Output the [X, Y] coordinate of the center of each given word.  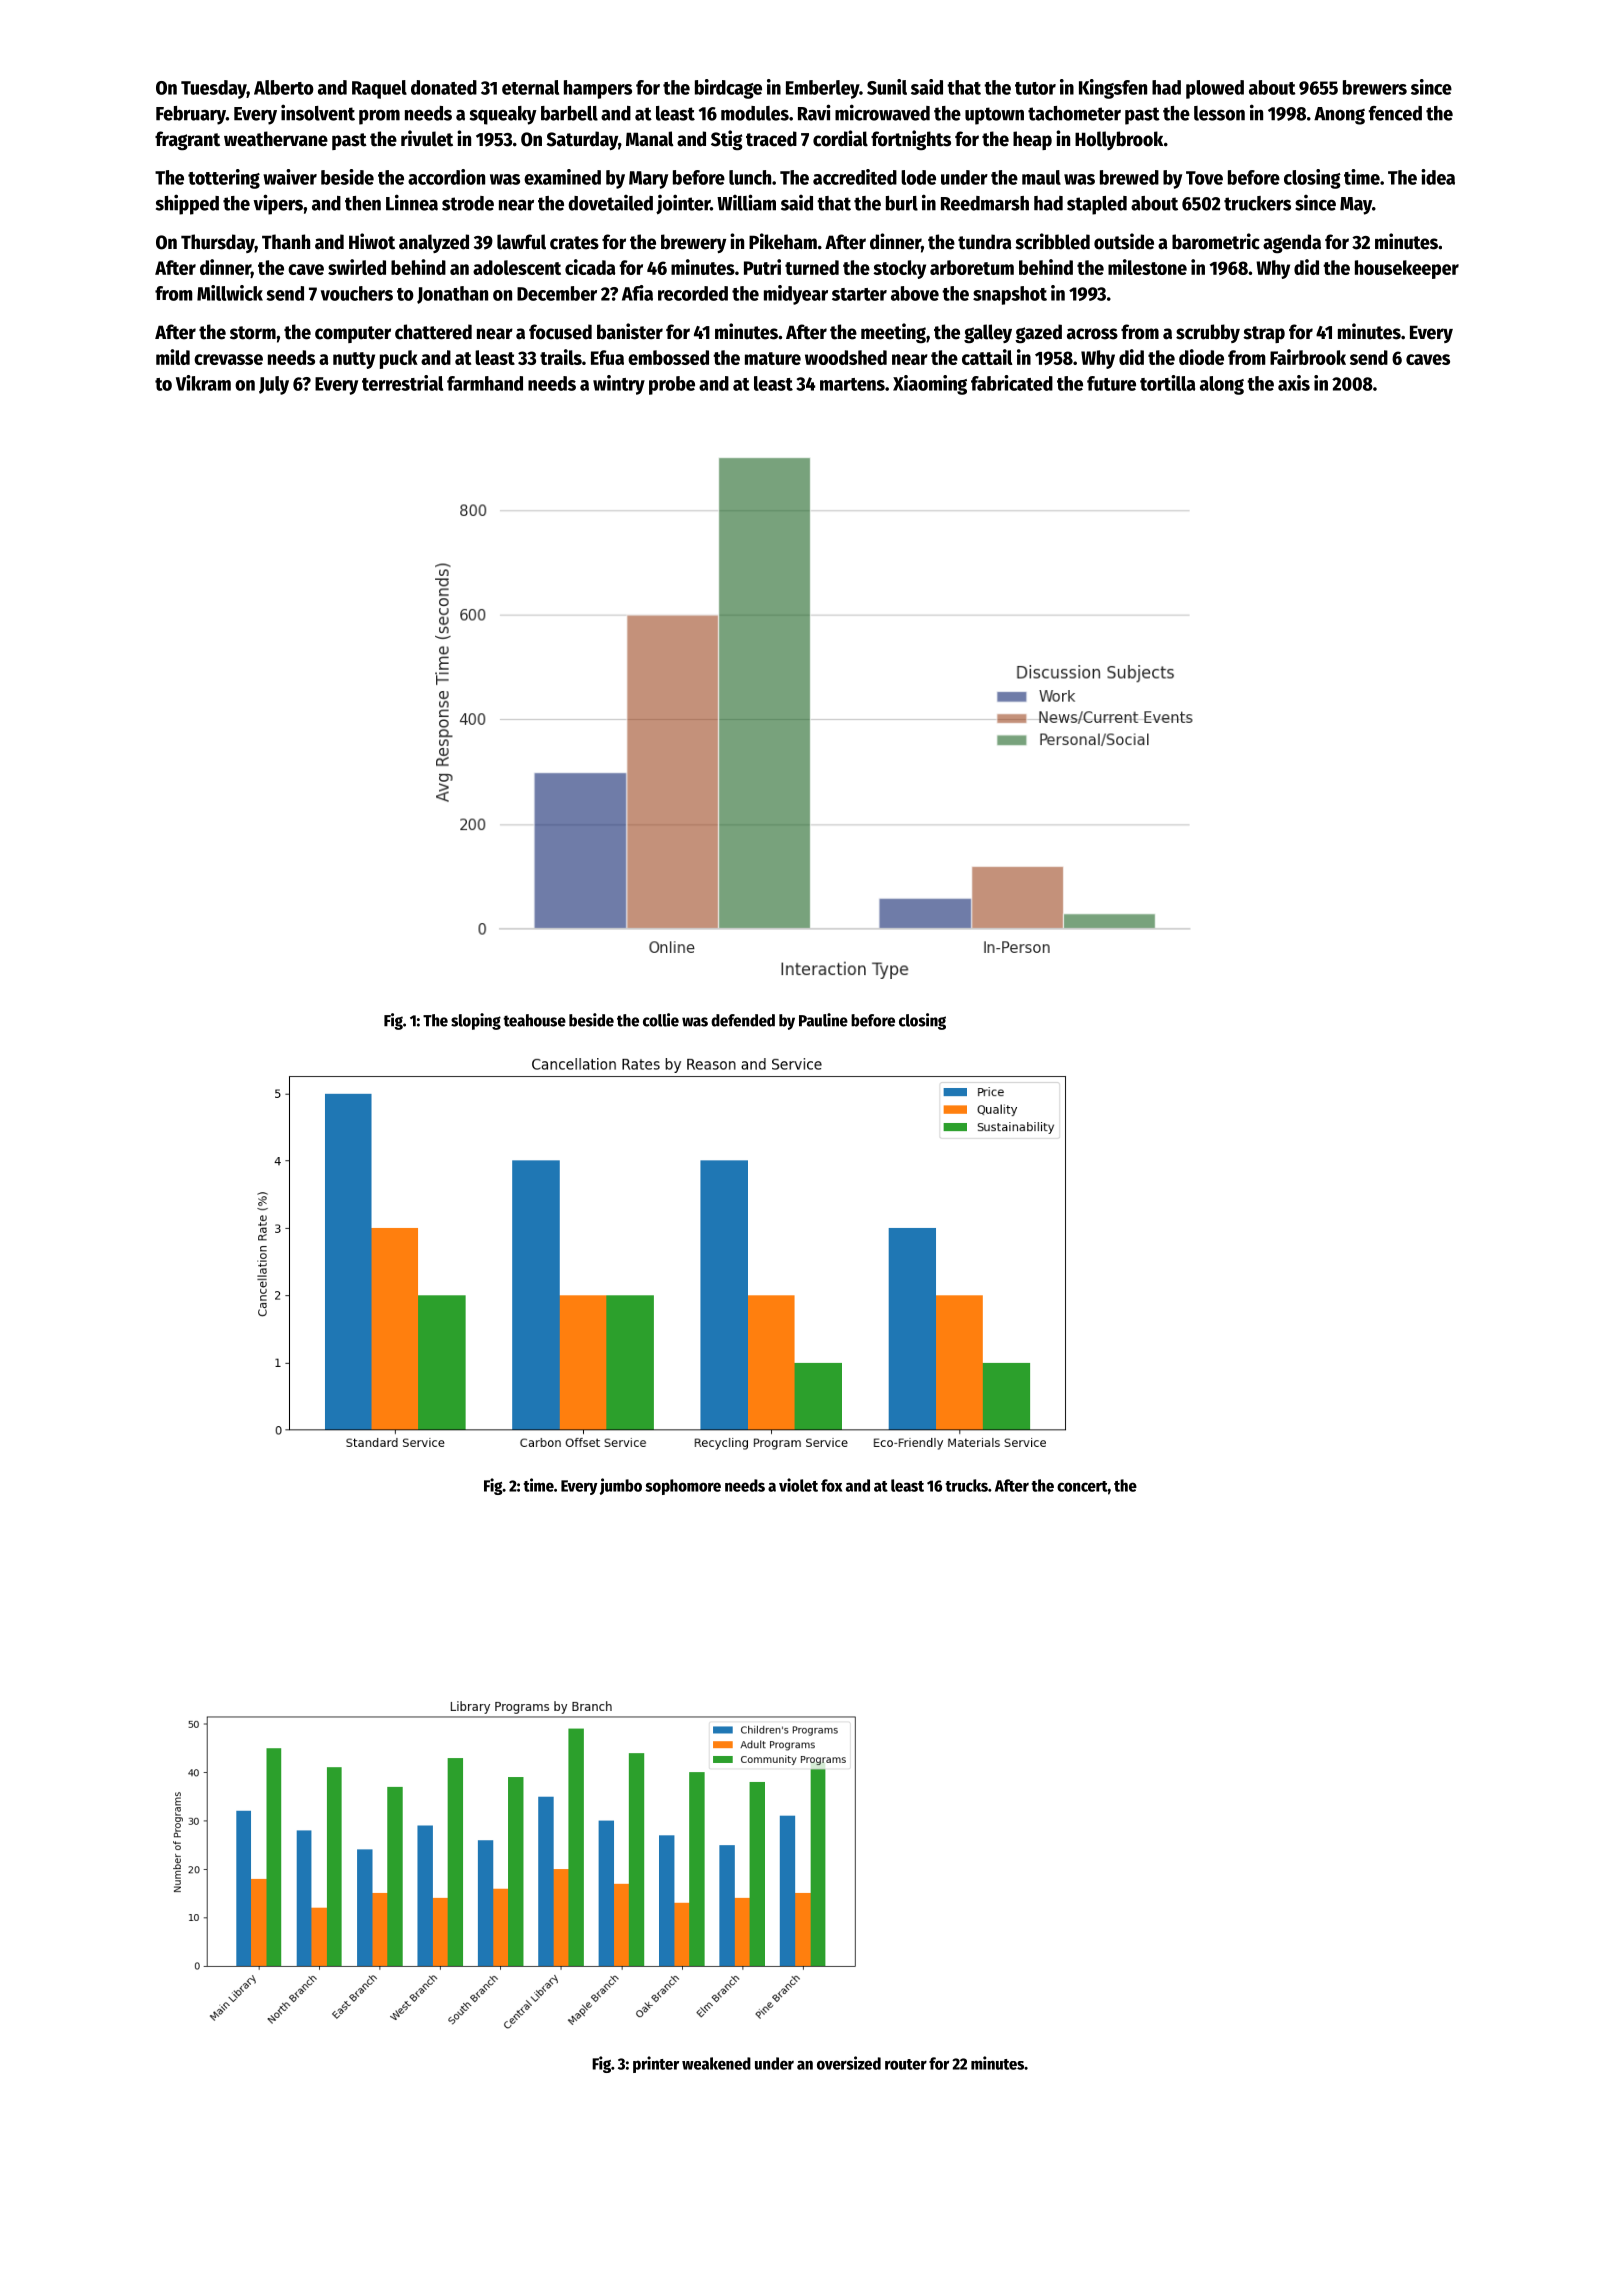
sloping [476, 1021]
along [1222, 385]
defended [743, 1020]
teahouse [534, 1020]
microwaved [882, 112]
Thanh [286, 242]
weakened [716, 2063]
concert [1082, 1486]
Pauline [823, 1020]
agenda [1292, 244]
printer [656, 2064]
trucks [966, 1485]
